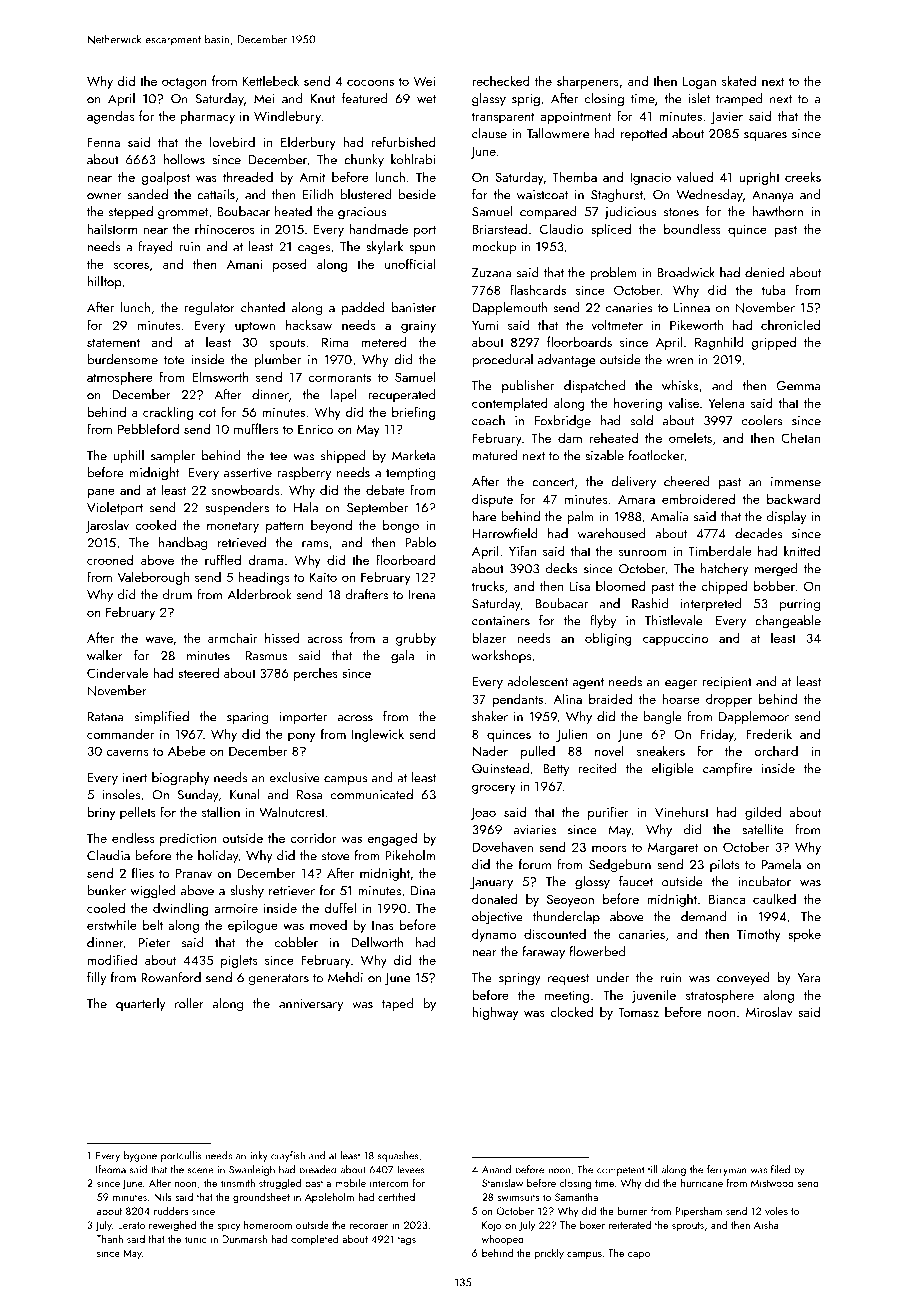 Image resolution: width=908 pixels, height=1316 pixels. I want to click on sharpeners, so click(588, 82).
